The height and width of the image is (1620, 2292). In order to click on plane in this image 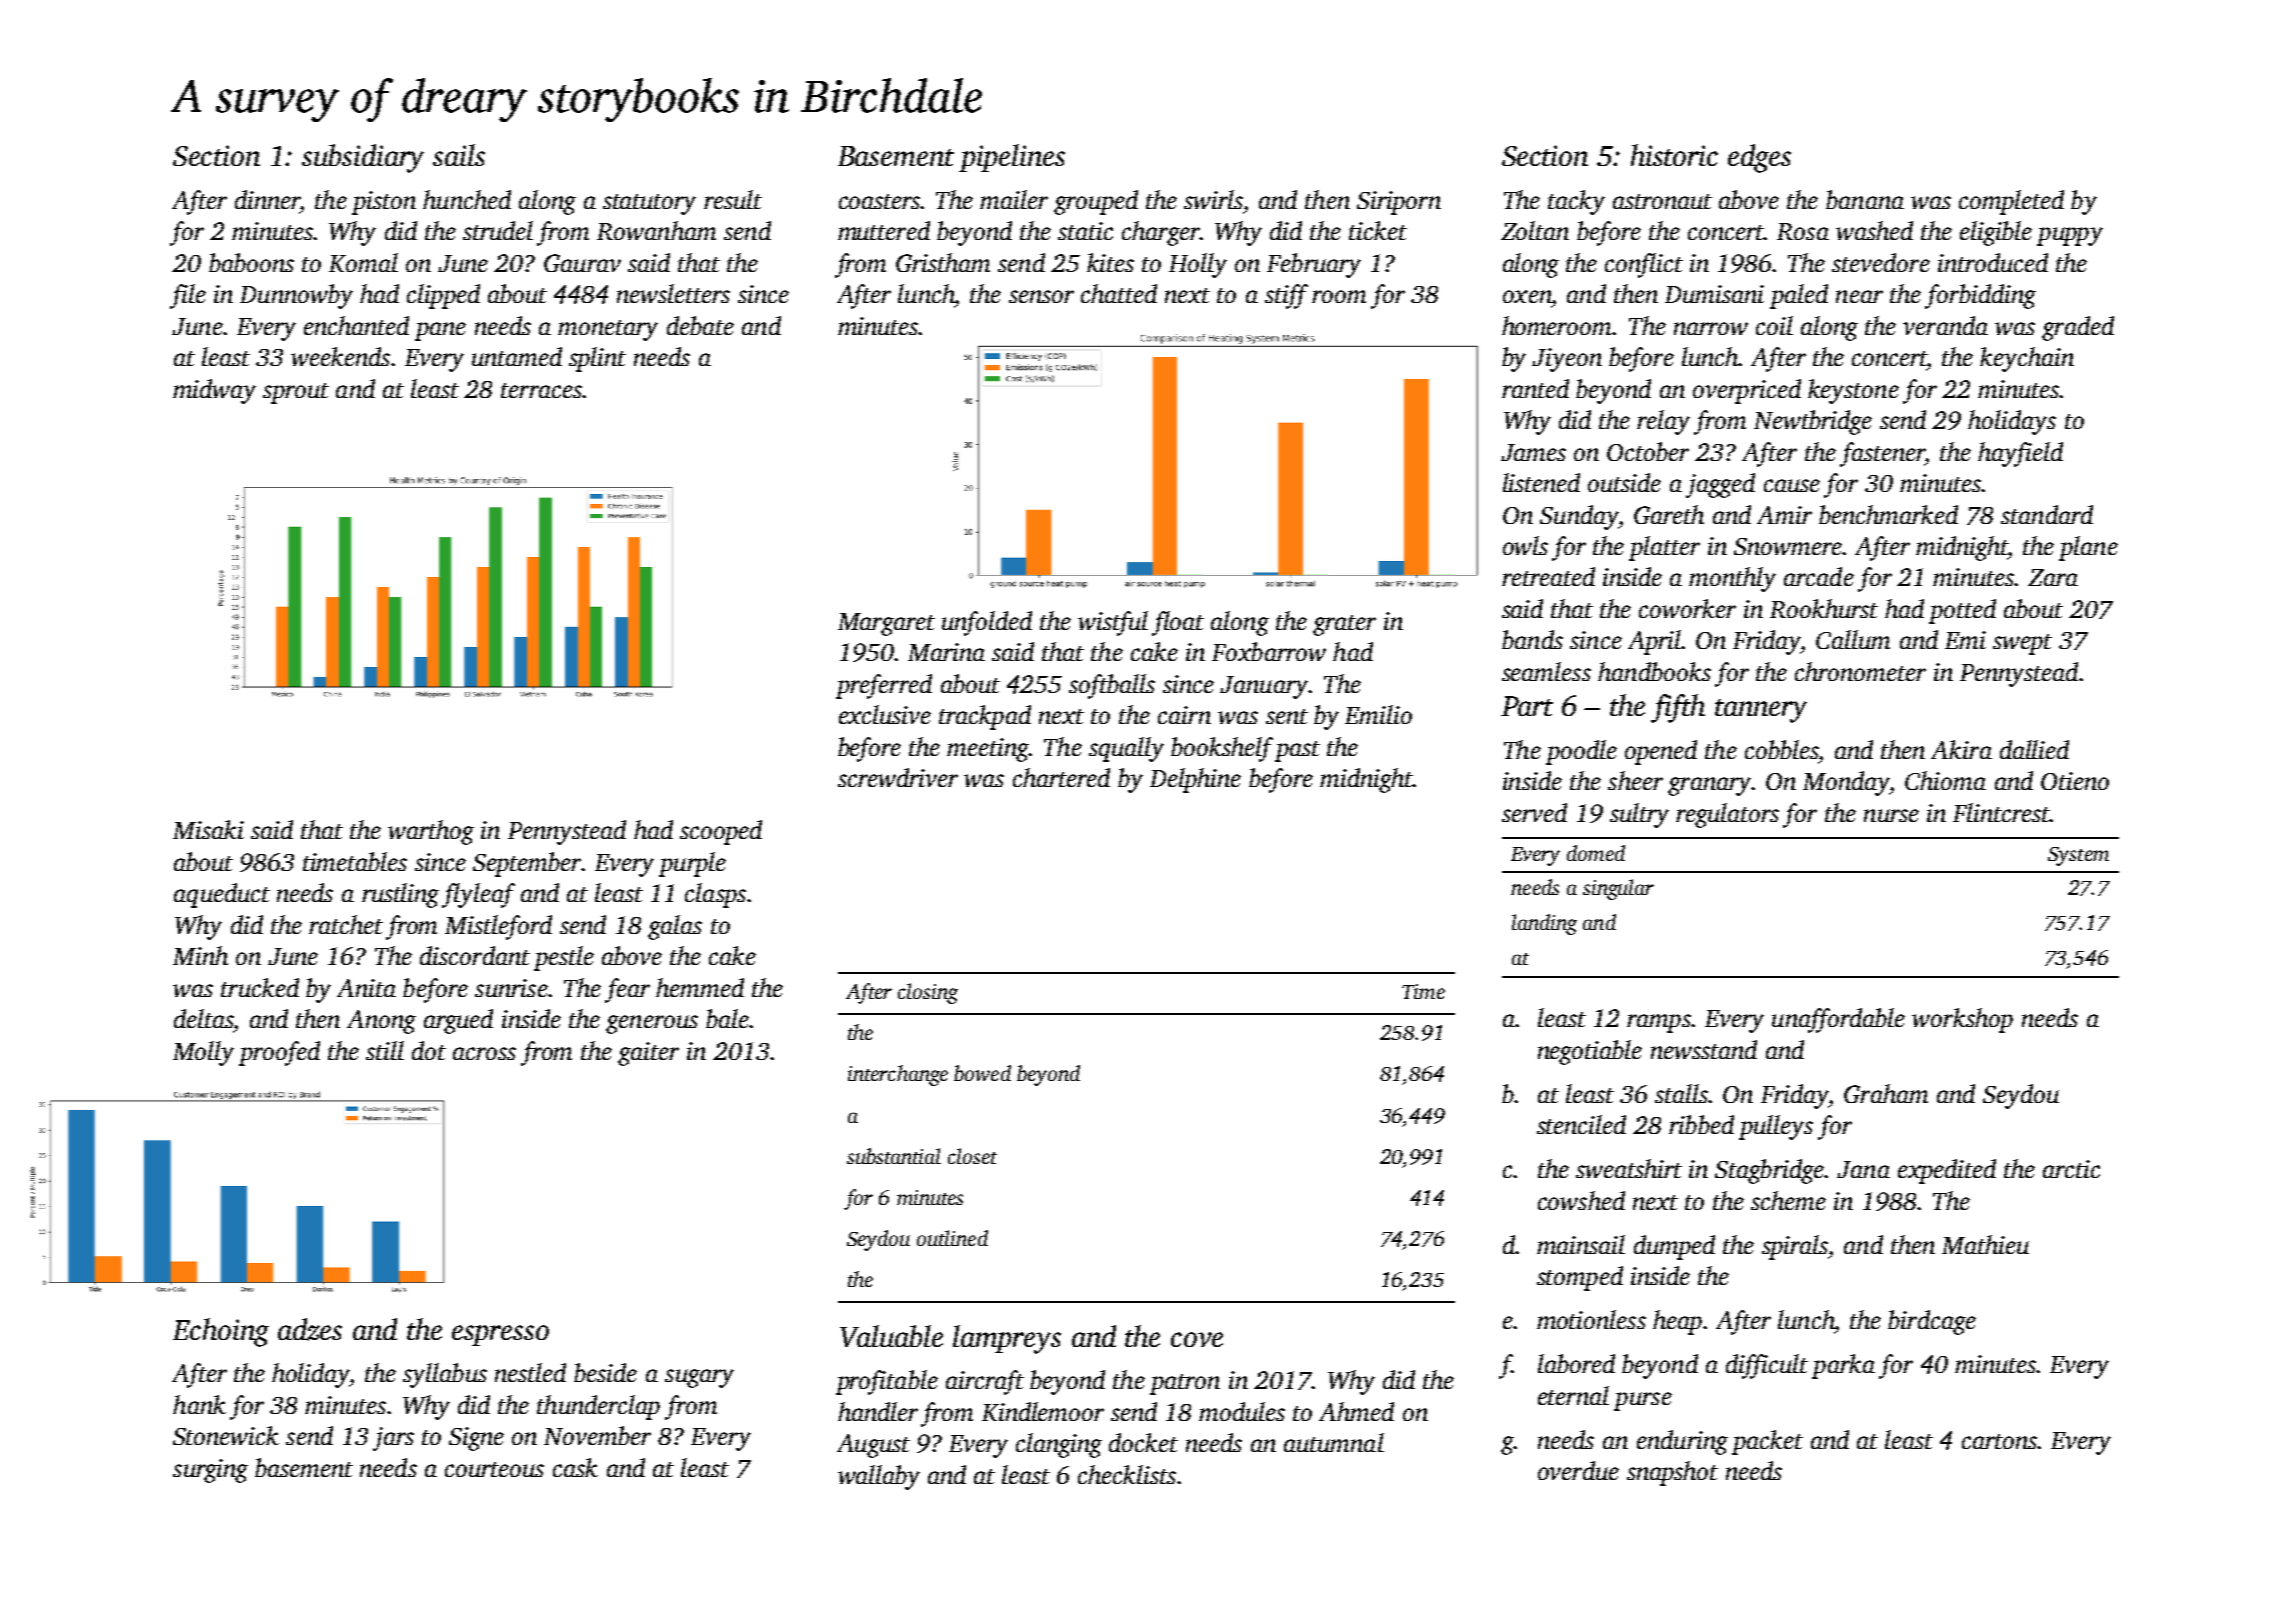, I will do `click(2088, 548)`.
